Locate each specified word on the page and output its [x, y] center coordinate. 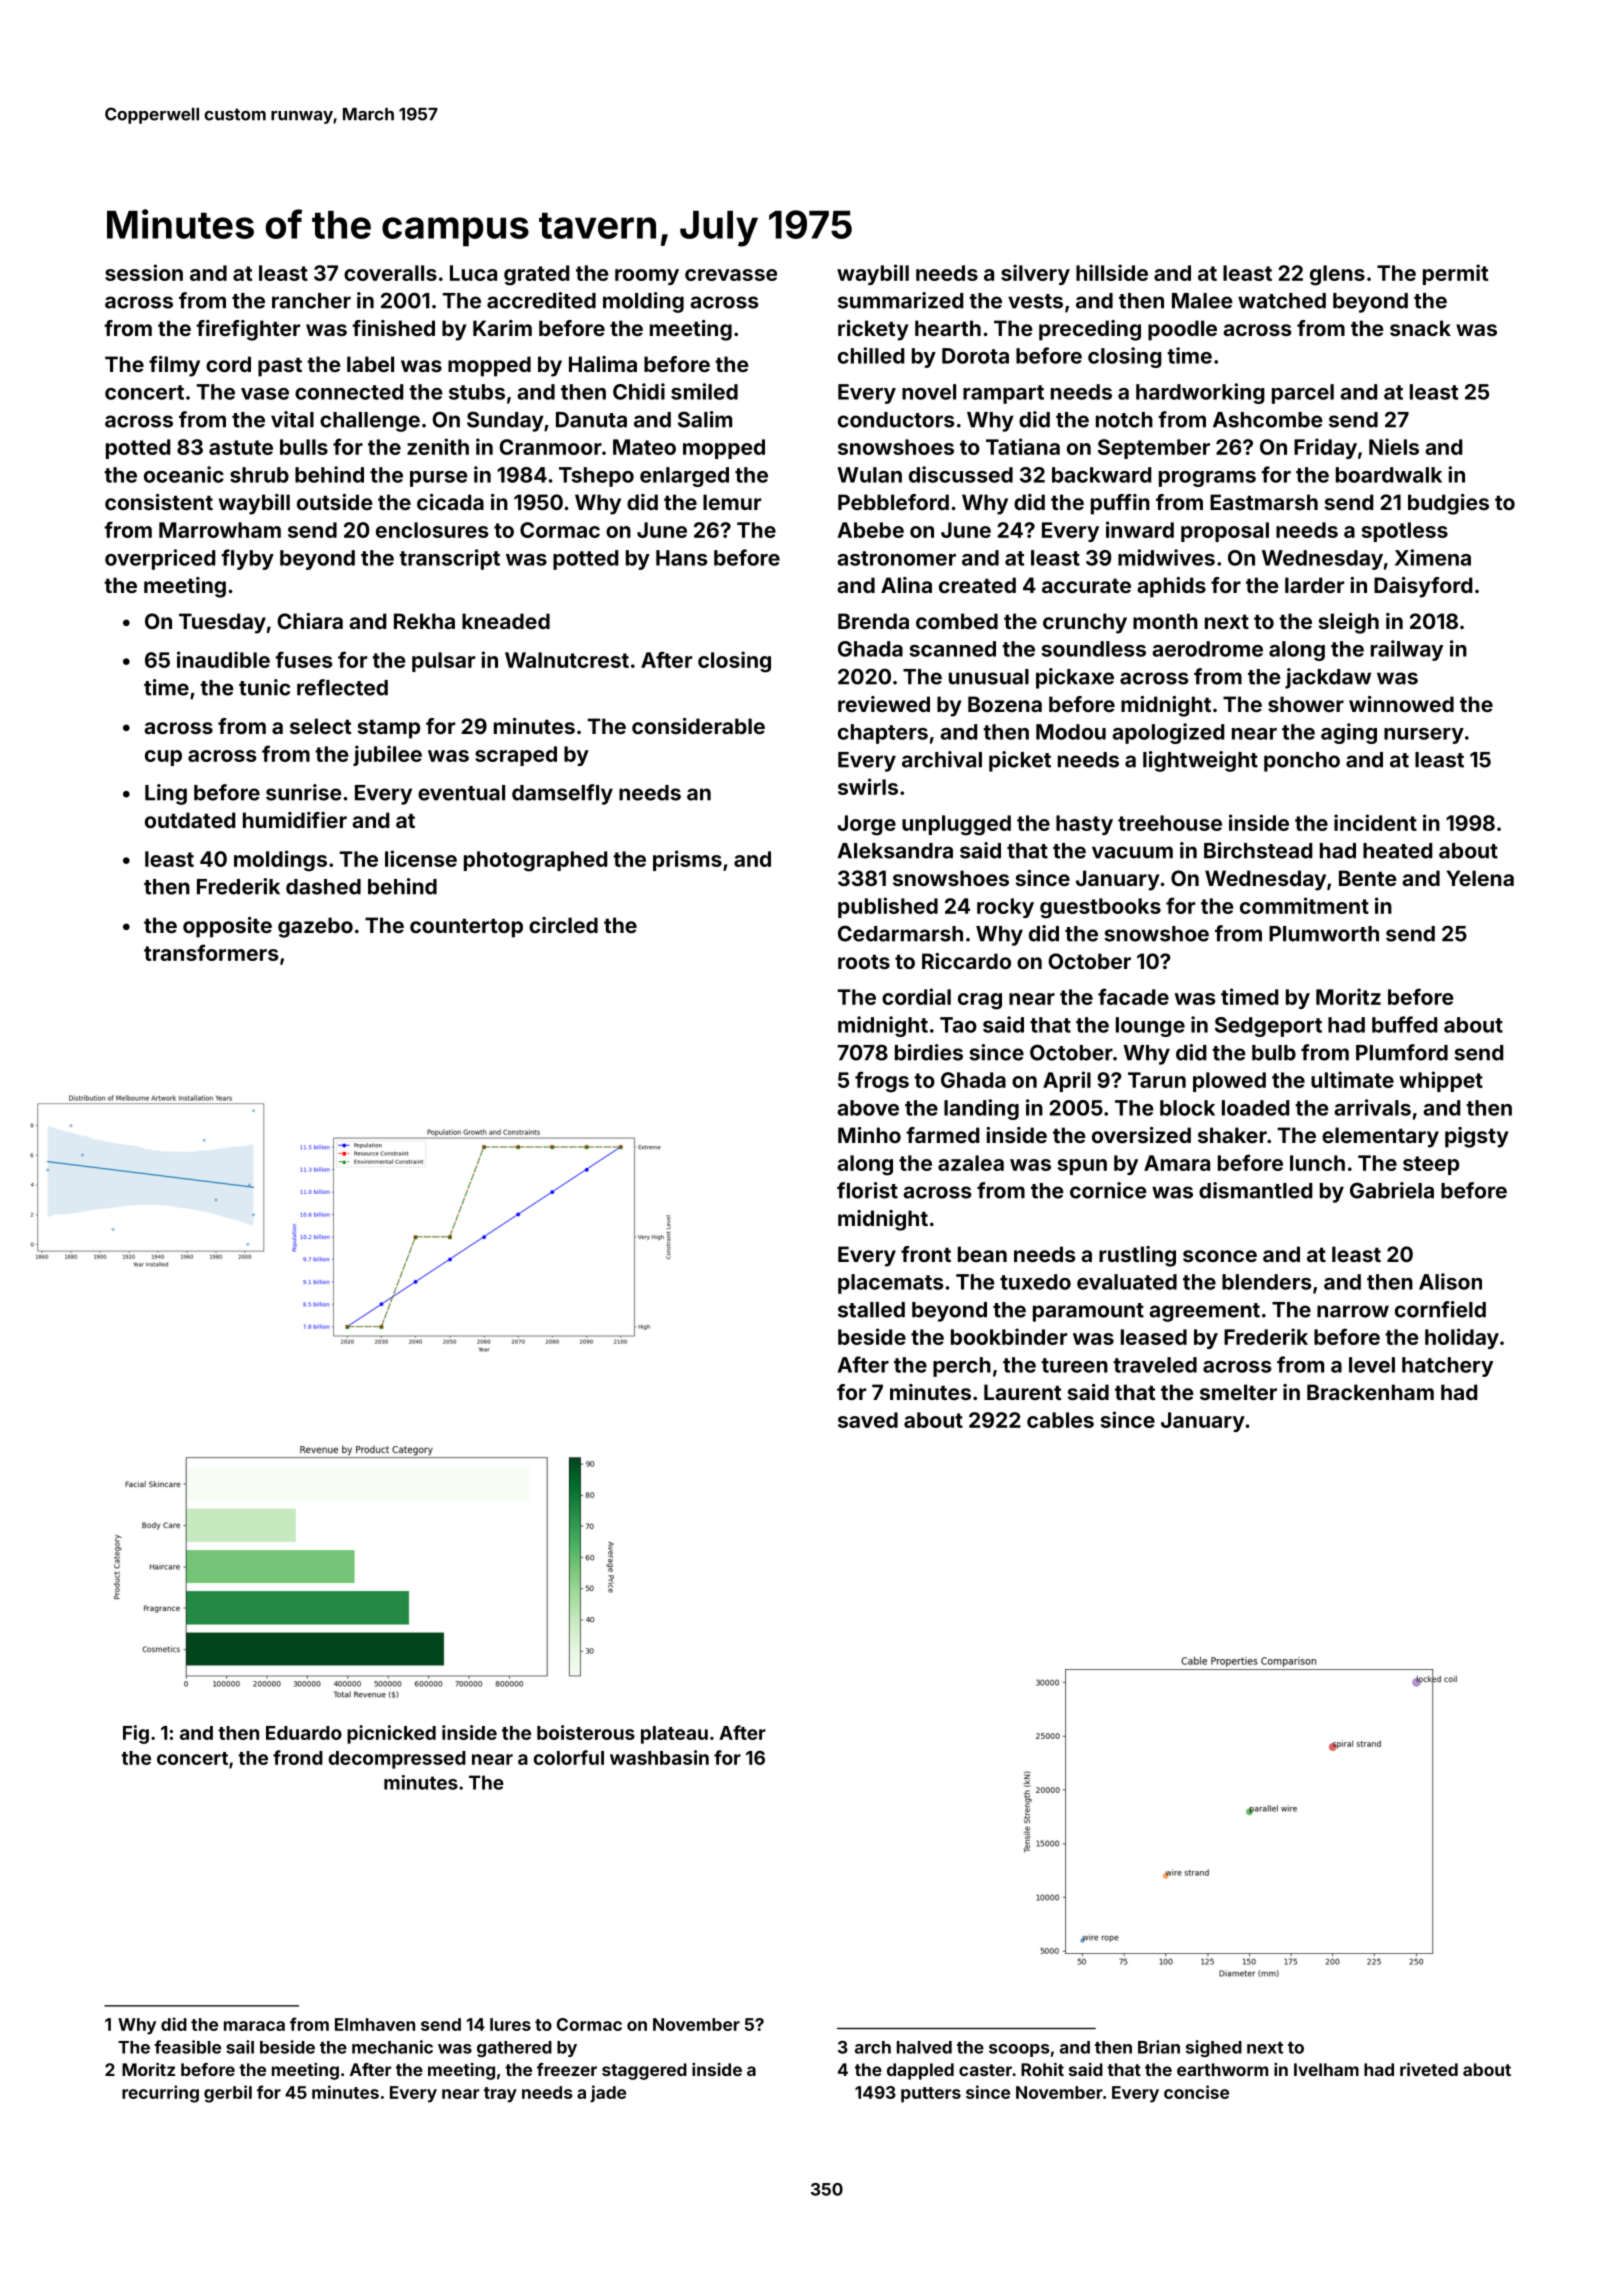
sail [240, 2047]
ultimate [1352, 1079]
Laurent [1023, 1392]
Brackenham [1370, 1392]
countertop [466, 928]
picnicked [391, 1734]
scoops [1019, 2050]
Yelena [1480, 878]
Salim [705, 419]
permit [1455, 274]
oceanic [184, 474]
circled [563, 925]
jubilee [387, 755]
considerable [698, 726]
